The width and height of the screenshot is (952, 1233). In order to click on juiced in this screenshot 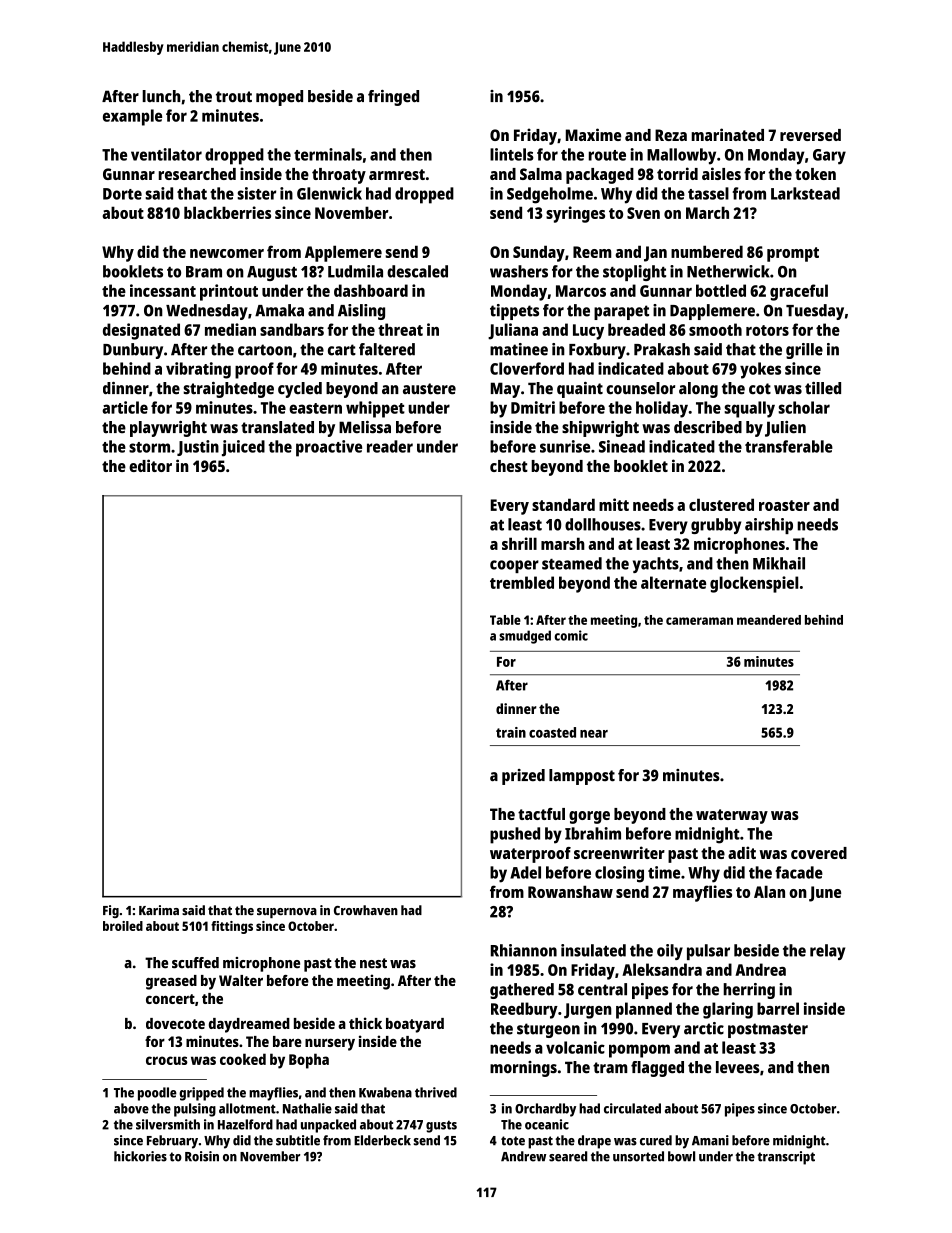, I will do `click(243, 448)`.
